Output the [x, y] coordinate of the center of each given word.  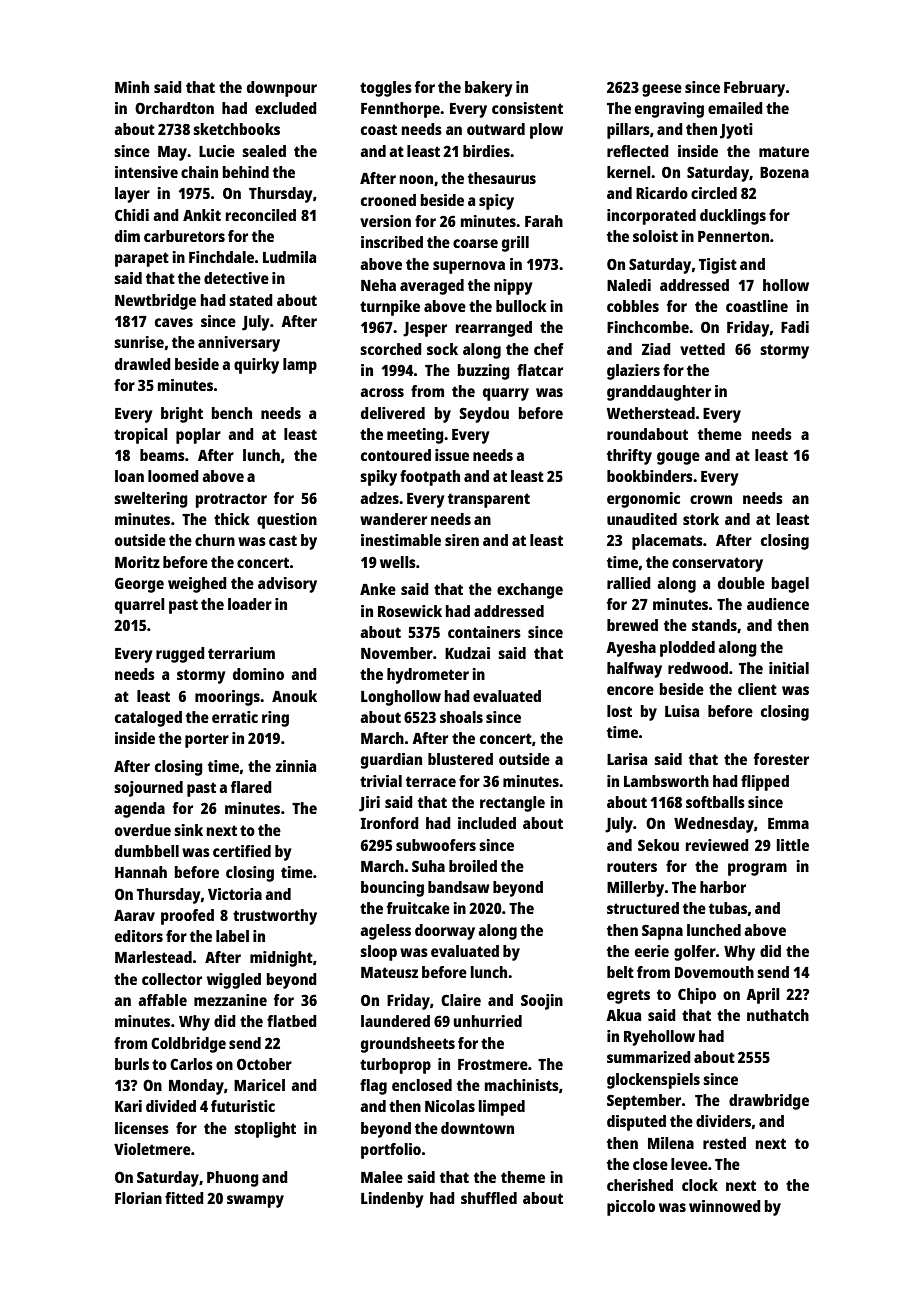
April [763, 996]
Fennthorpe [400, 110]
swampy [255, 1201]
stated [251, 300]
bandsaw [459, 887]
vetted [702, 349]
